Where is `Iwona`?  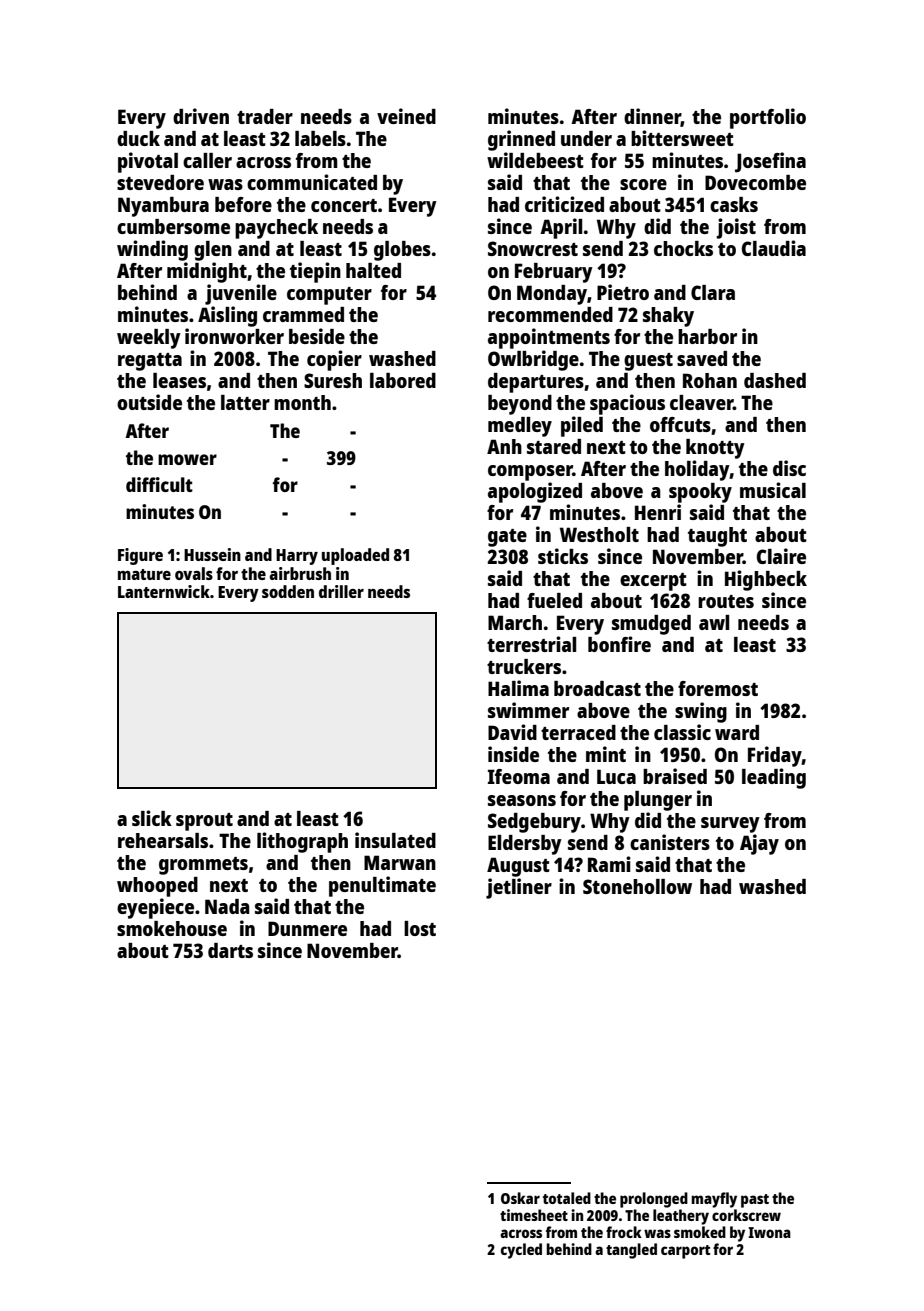 Iwona is located at coordinates (769, 1232).
